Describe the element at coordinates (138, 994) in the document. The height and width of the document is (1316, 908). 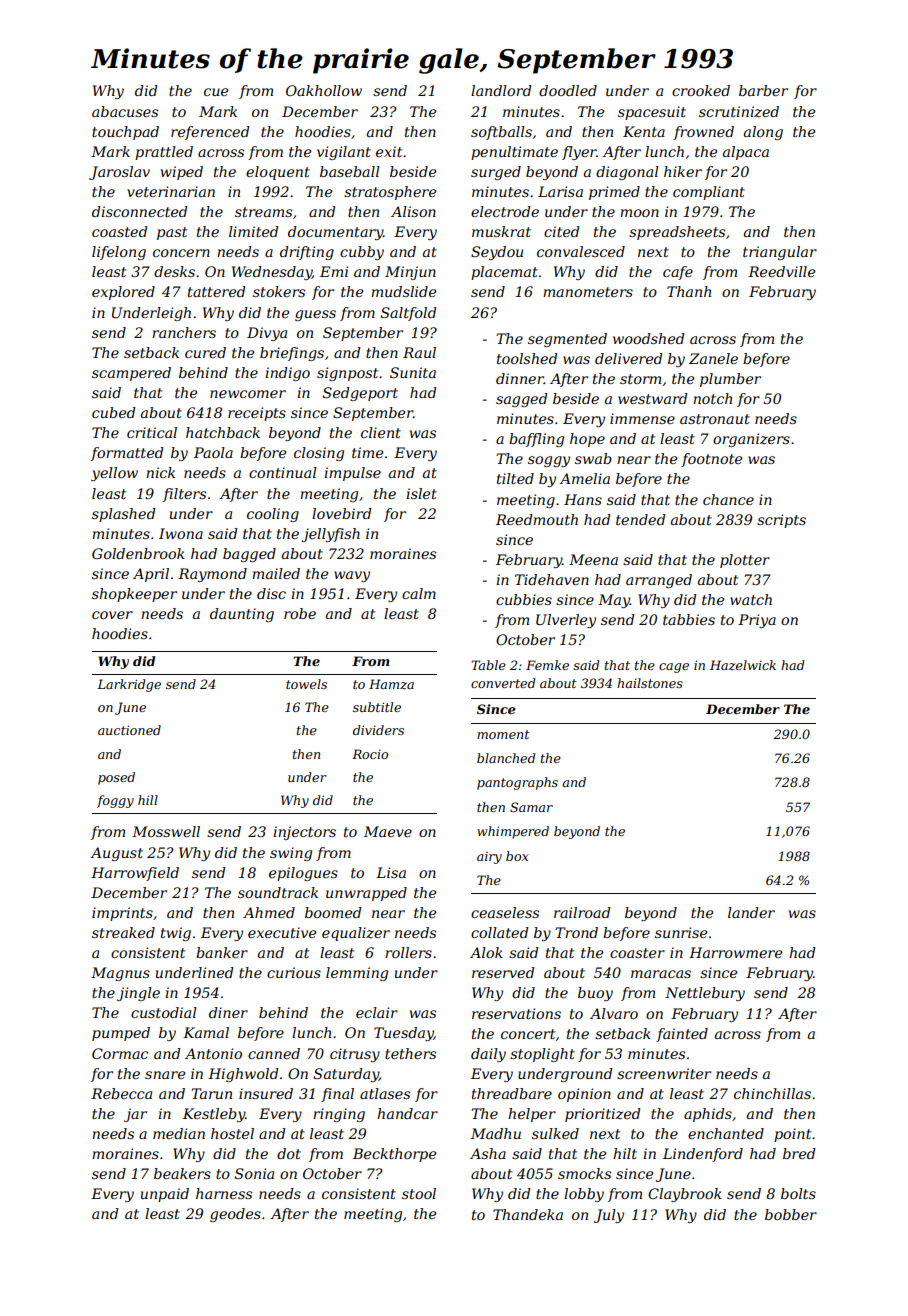
I see `jingle` at that location.
